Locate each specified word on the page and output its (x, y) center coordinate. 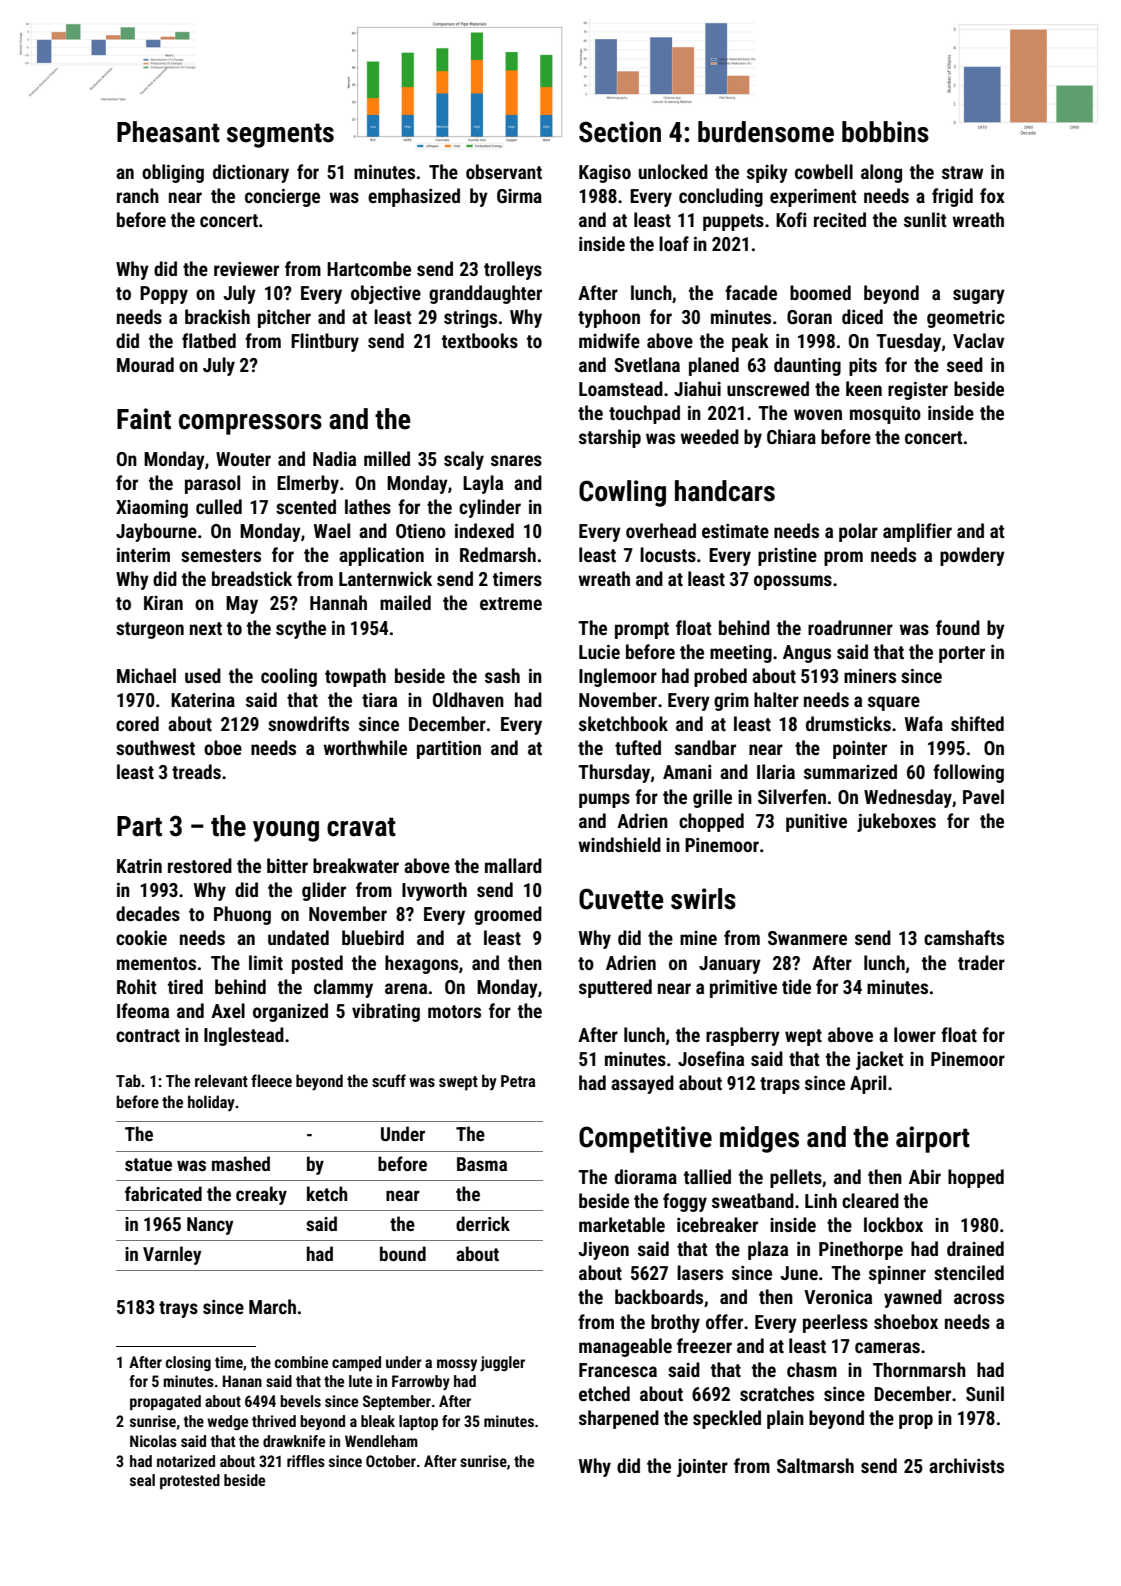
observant (504, 171)
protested (190, 1481)
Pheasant (168, 132)
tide (796, 986)
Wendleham (381, 1441)
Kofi (791, 219)
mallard (513, 865)
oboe (223, 747)
